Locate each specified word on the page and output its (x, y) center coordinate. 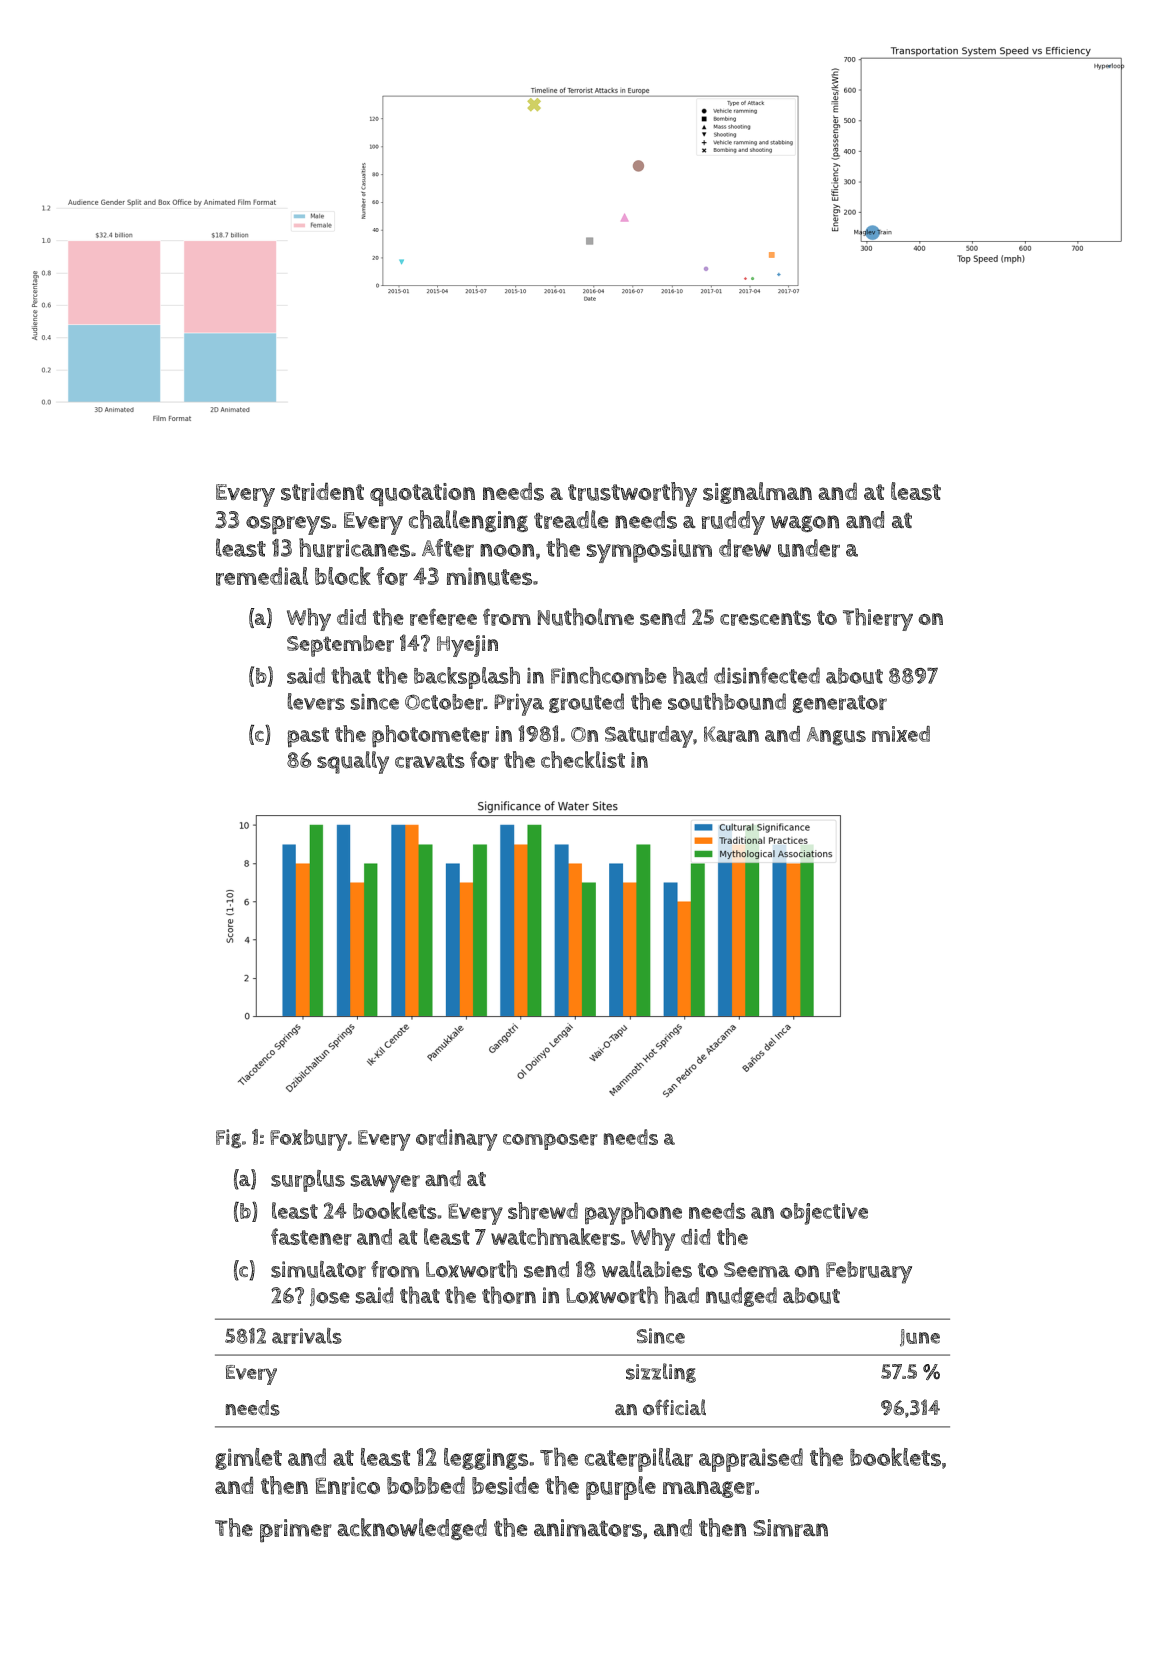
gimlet (248, 1459)
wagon (805, 523)
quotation (422, 494)
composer (550, 1142)
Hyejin (467, 646)
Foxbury (309, 1140)
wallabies (647, 1269)
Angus (836, 736)
